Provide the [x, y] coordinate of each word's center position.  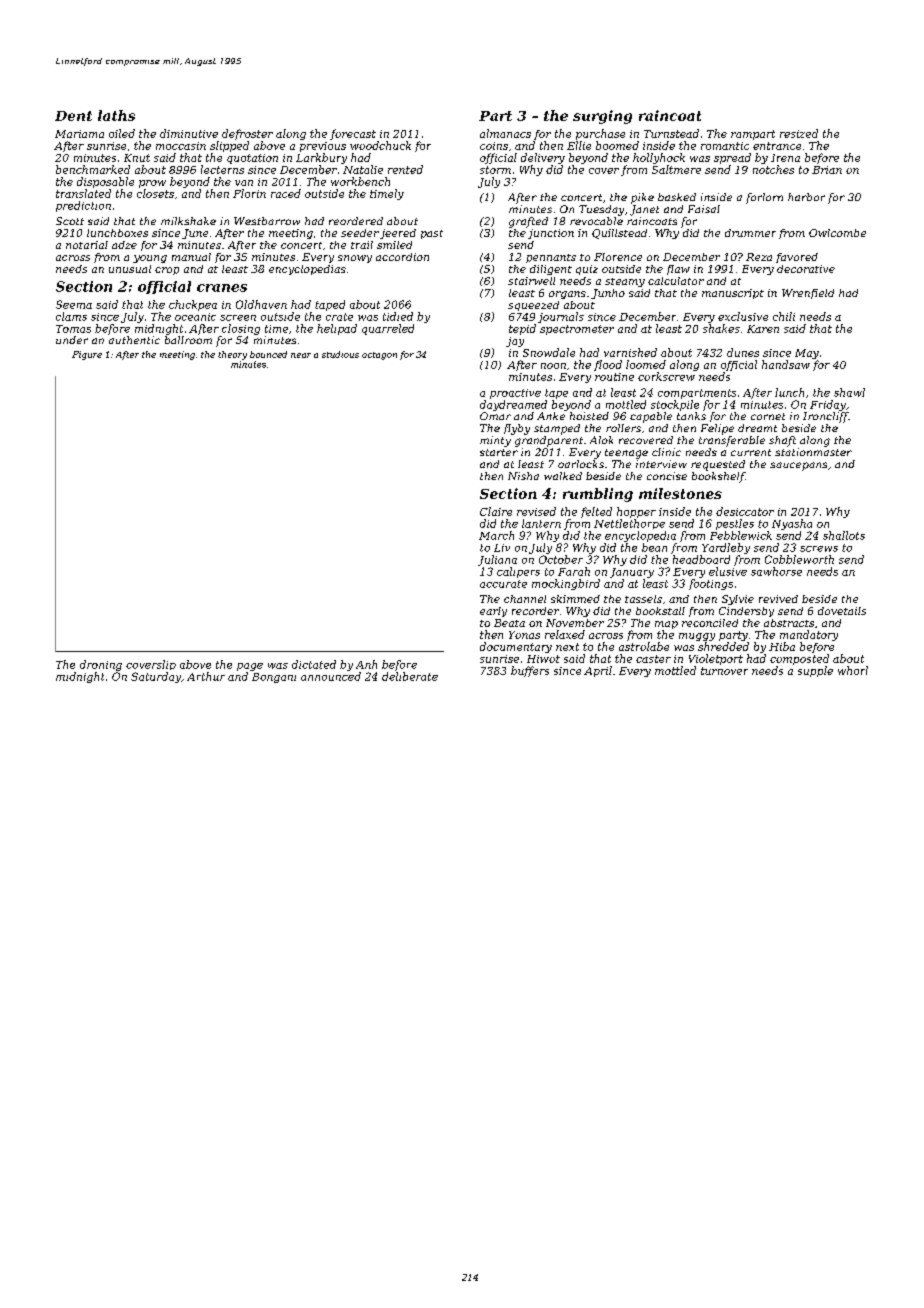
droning [101, 665]
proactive [515, 394]
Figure [87, 355]
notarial [87, 245]
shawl [849, 392]
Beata [509, 623]
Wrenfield [808, 294]
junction [551, 234]
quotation [252, 159]
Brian [827, 170]
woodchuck [380, 145]
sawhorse [776, 571]
